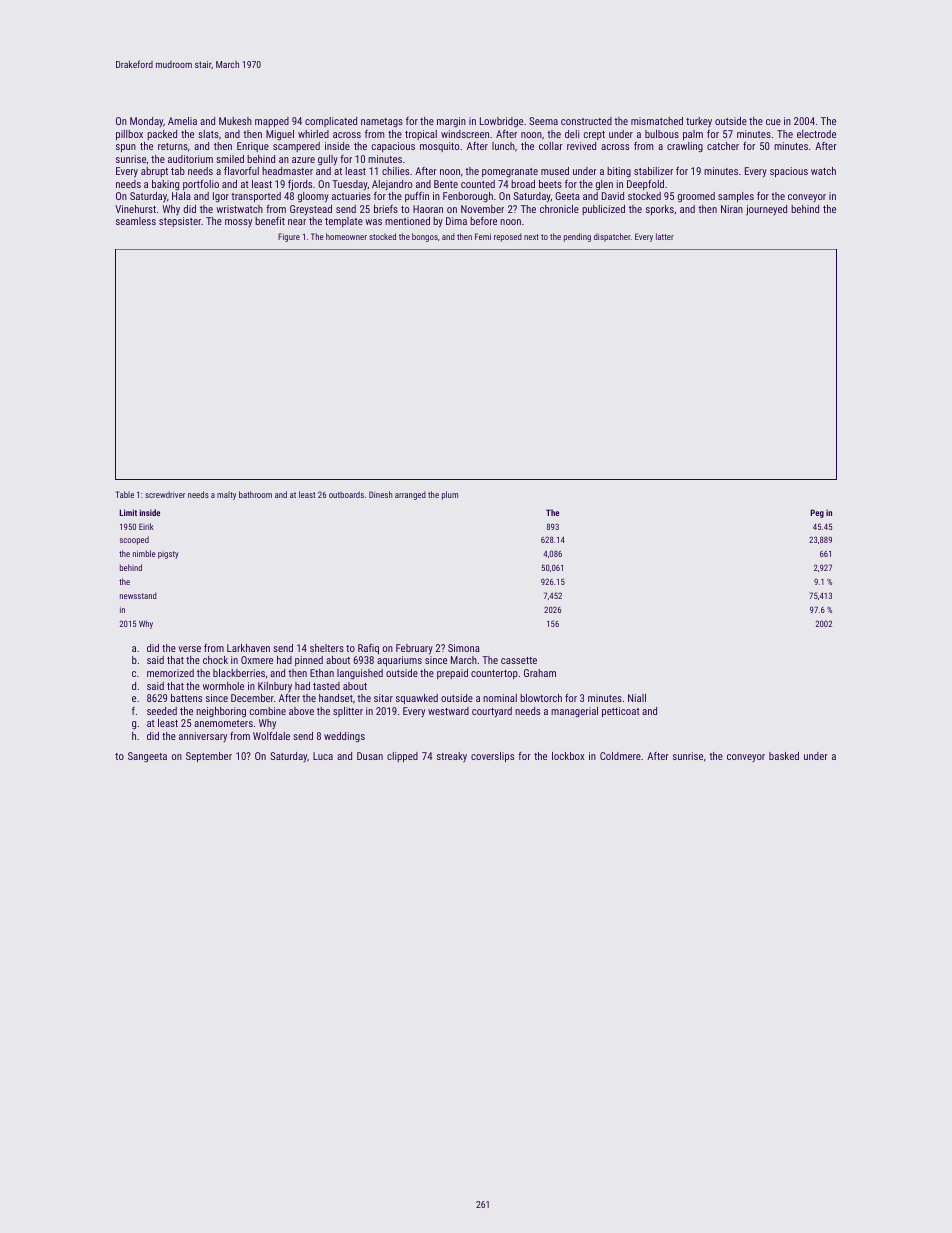  Describe the element at coordinates (612, 237) in the screenshot. I see `dispatcher` at that location.
